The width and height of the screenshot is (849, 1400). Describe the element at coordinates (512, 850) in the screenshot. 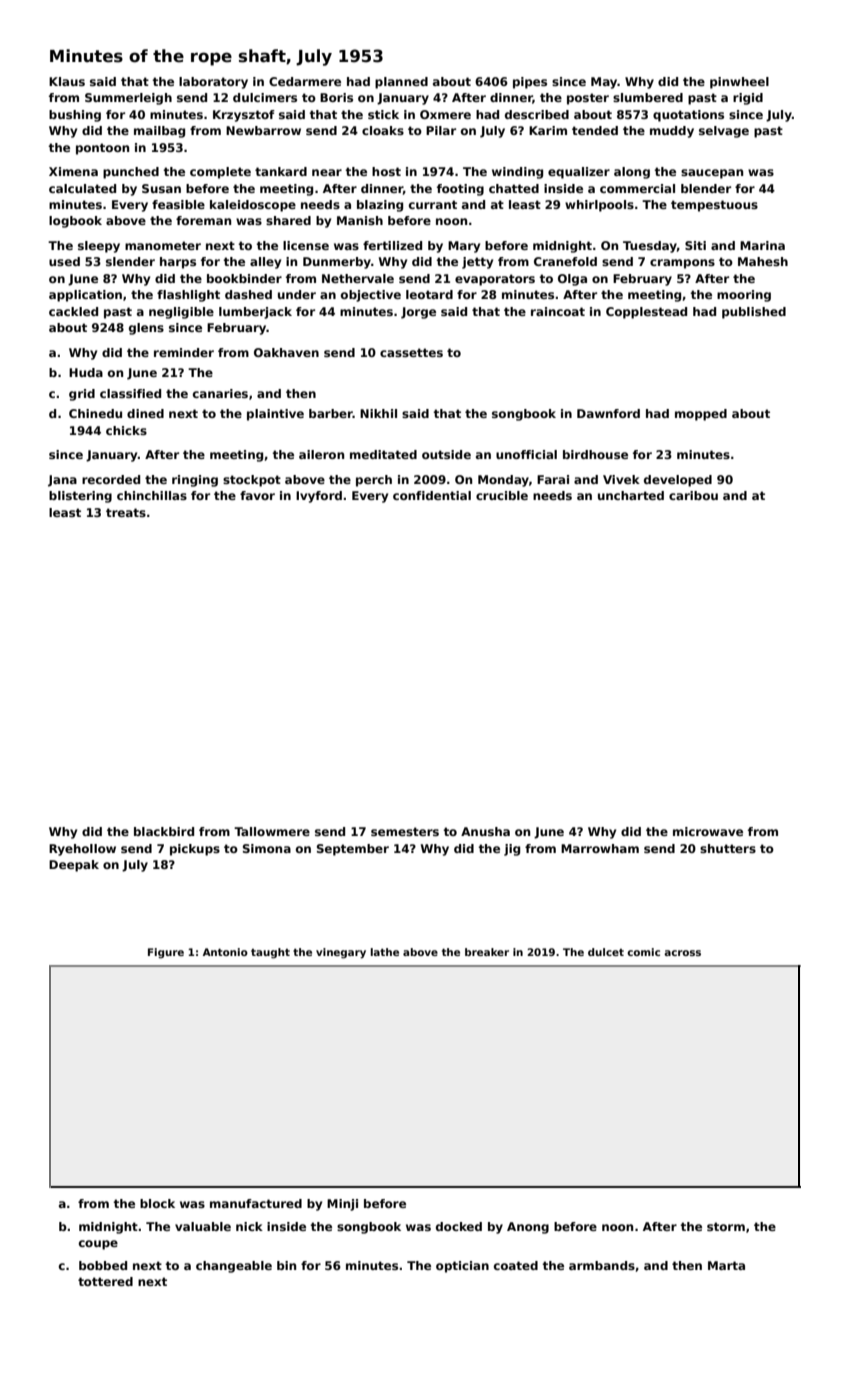

I see `jig` at that location.
